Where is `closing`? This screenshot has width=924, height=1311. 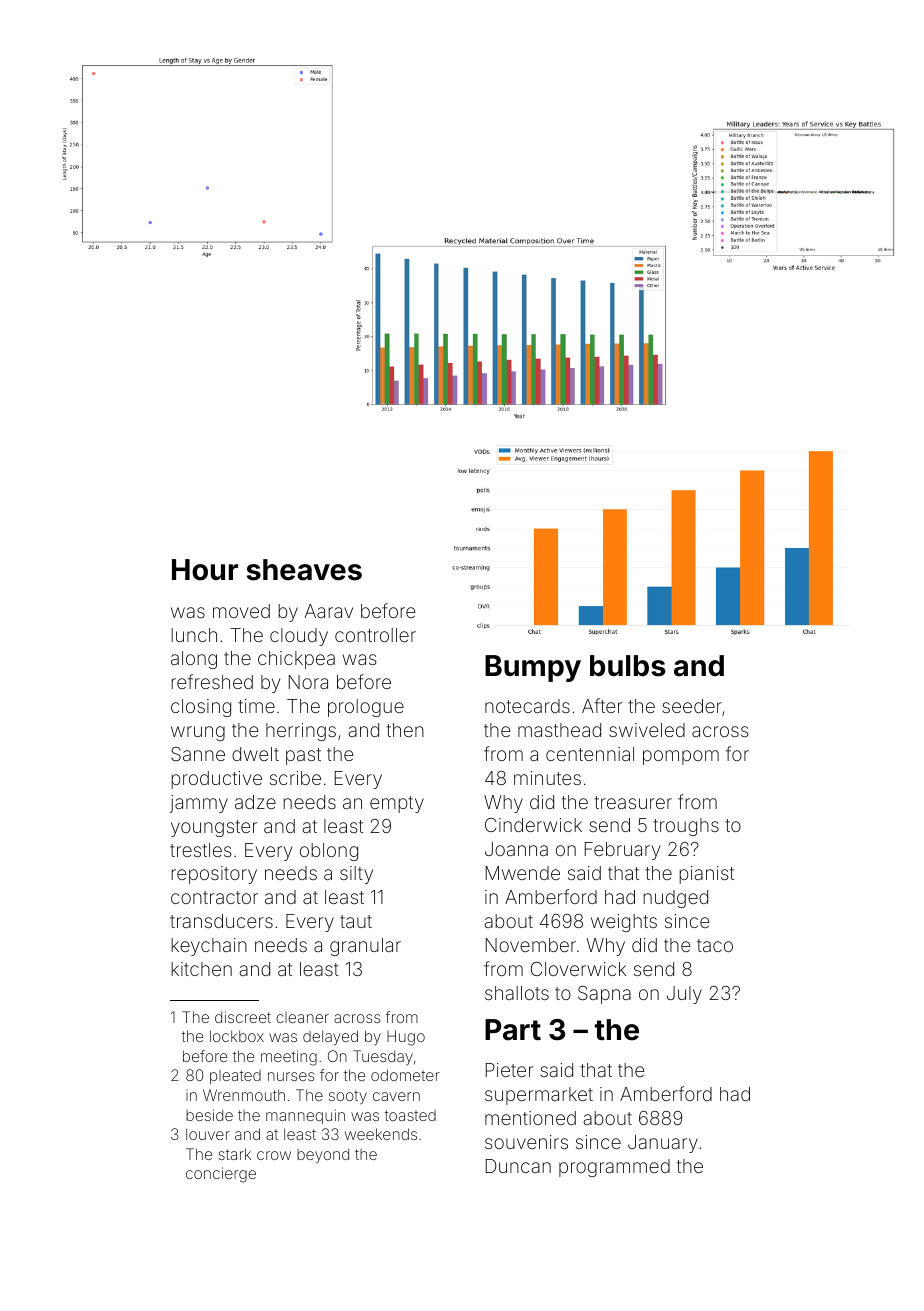
closing is located at coordinates (201, 708).
